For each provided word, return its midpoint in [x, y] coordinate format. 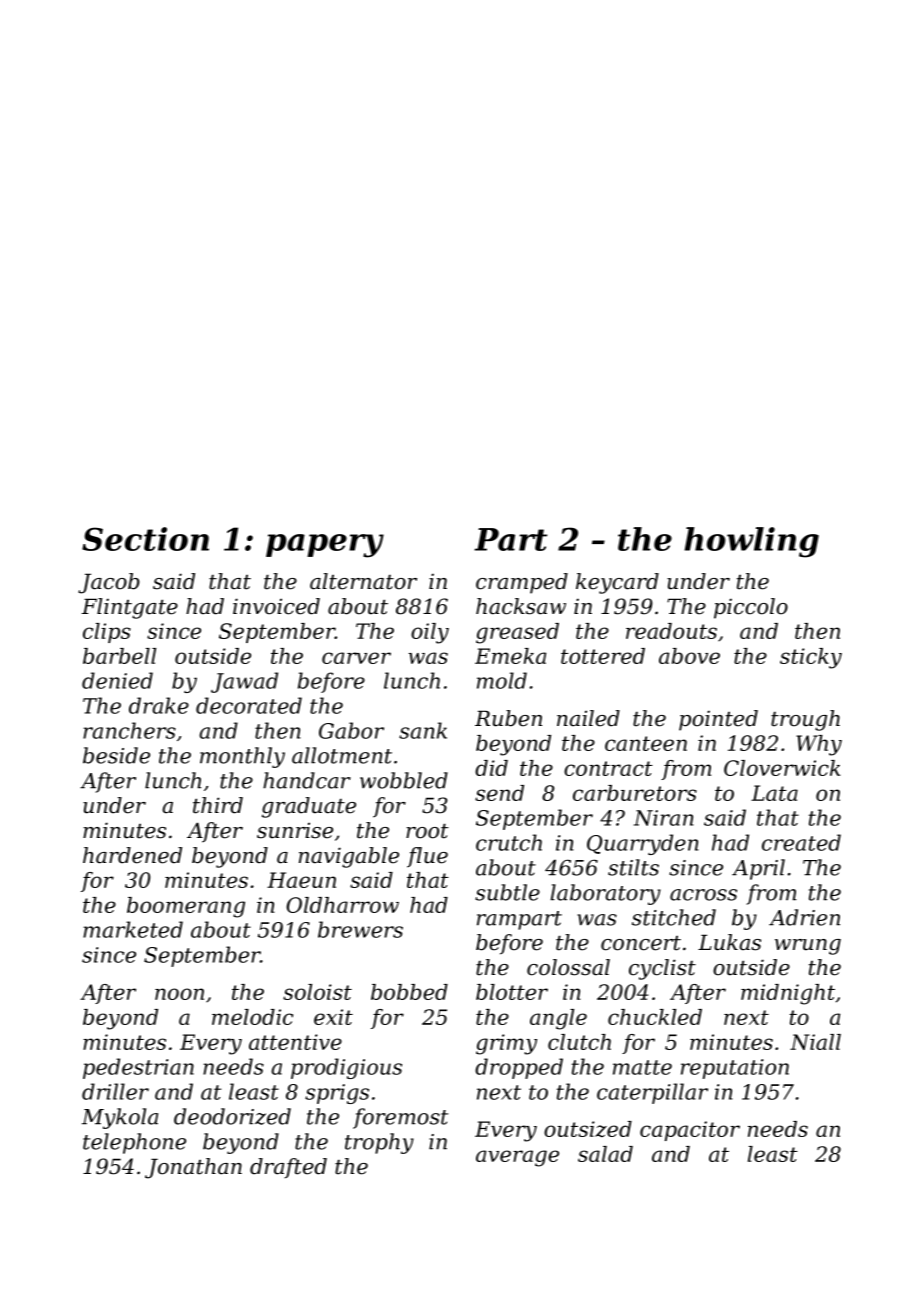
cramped [522, 583]
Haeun [301, 880]
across [703, 895]
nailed [588, 718]
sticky [811, 658]
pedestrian [138, 1068]
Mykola [120, 1118]
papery [325, 546]
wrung [808, 947]
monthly [242, 757]
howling [751, 542]
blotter [512, 992]
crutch [509, 842]
